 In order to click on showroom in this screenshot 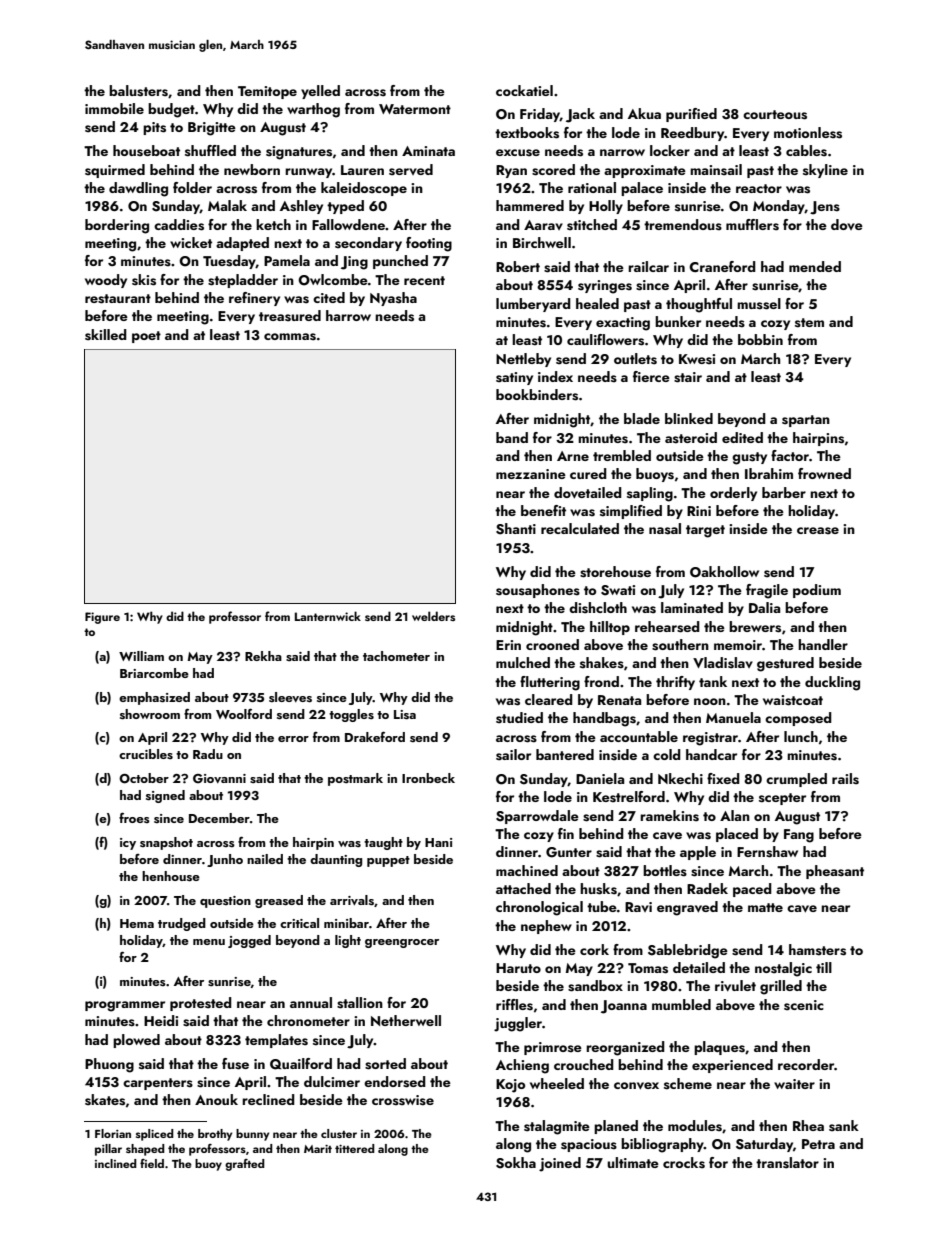, I will do `click(150, 714)`.
